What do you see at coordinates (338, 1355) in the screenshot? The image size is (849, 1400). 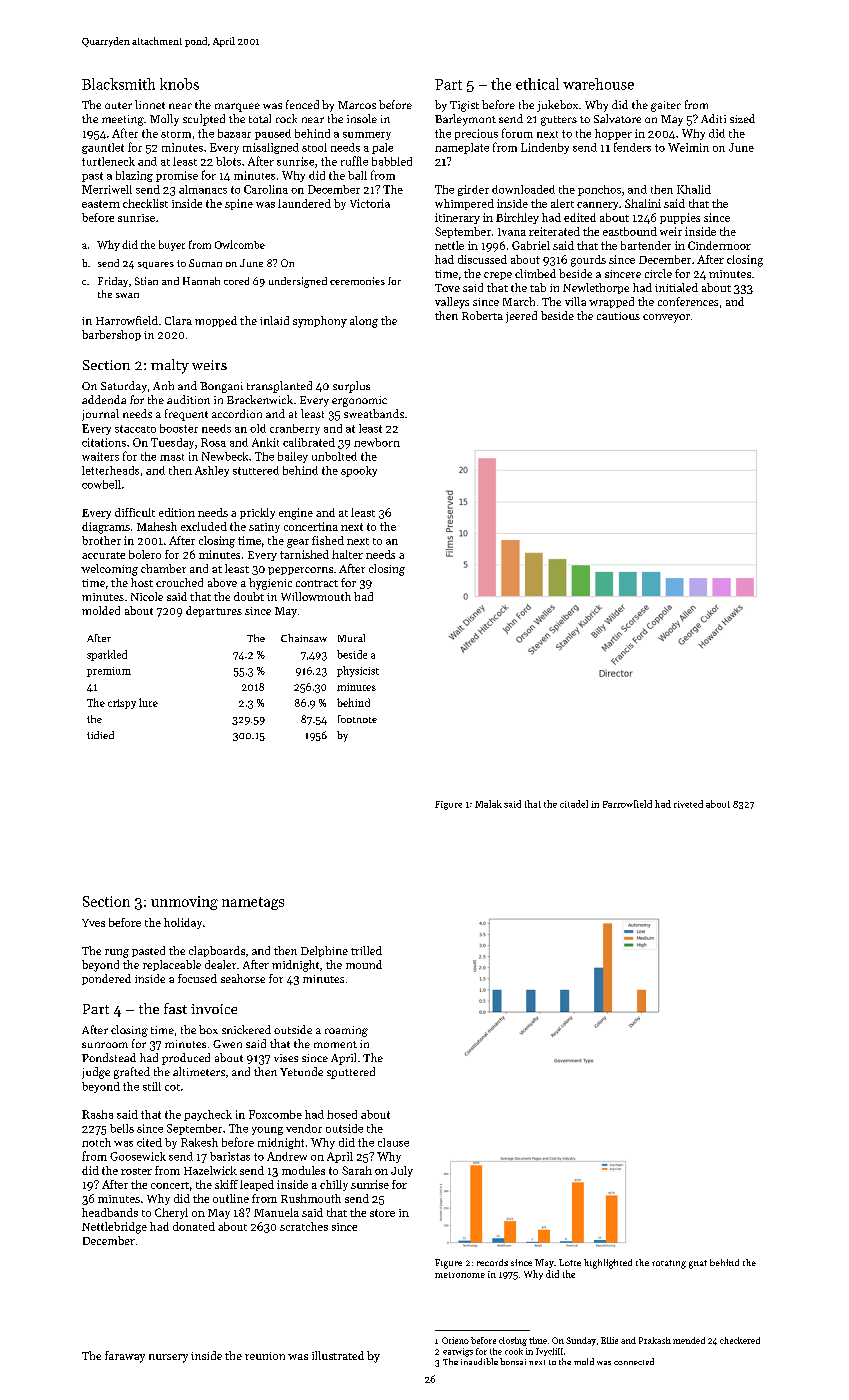 I see `illustrated` at bounding box center [338, 1355].
